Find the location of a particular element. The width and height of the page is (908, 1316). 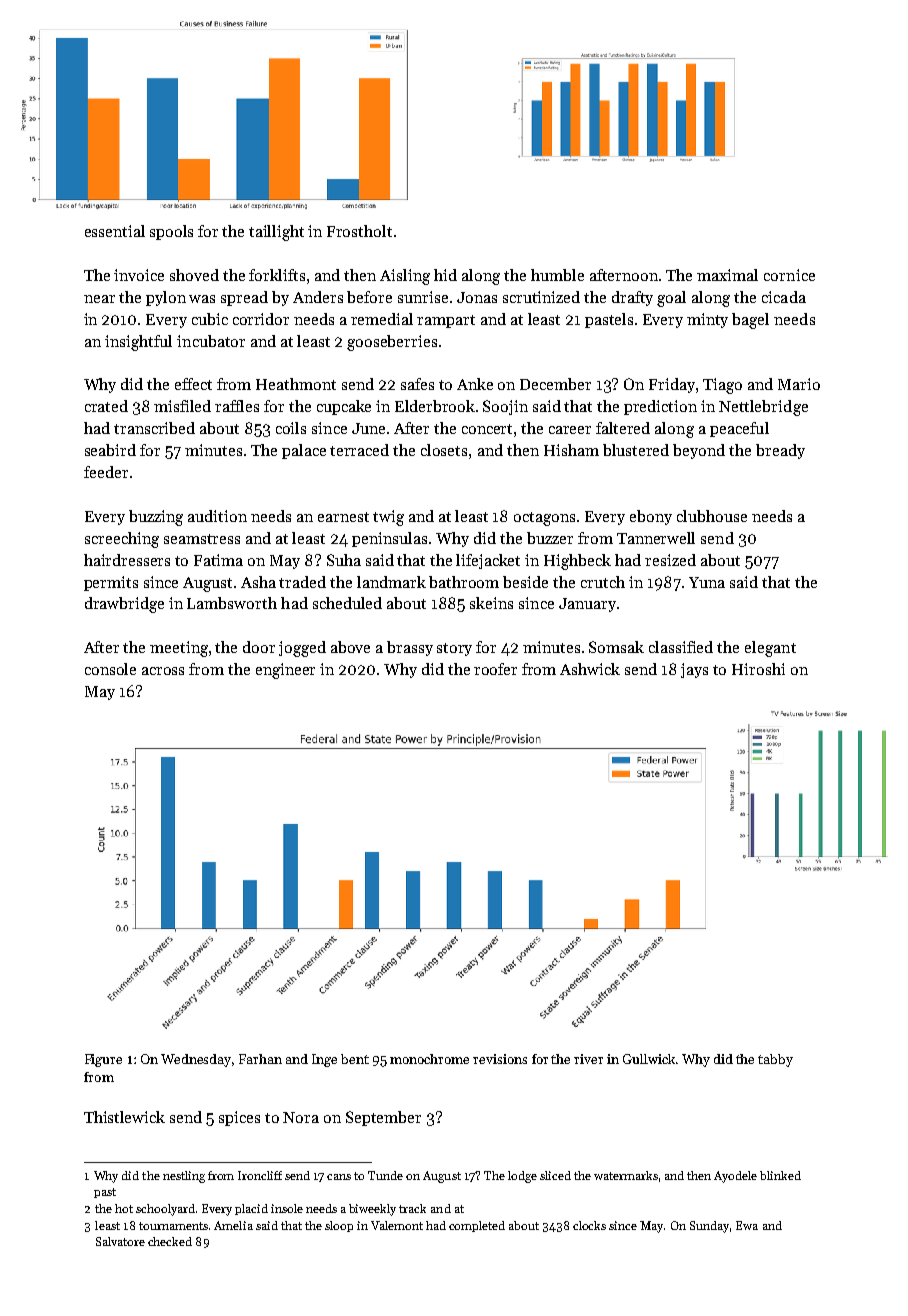

bagel is located at coordinates (750, 321).
